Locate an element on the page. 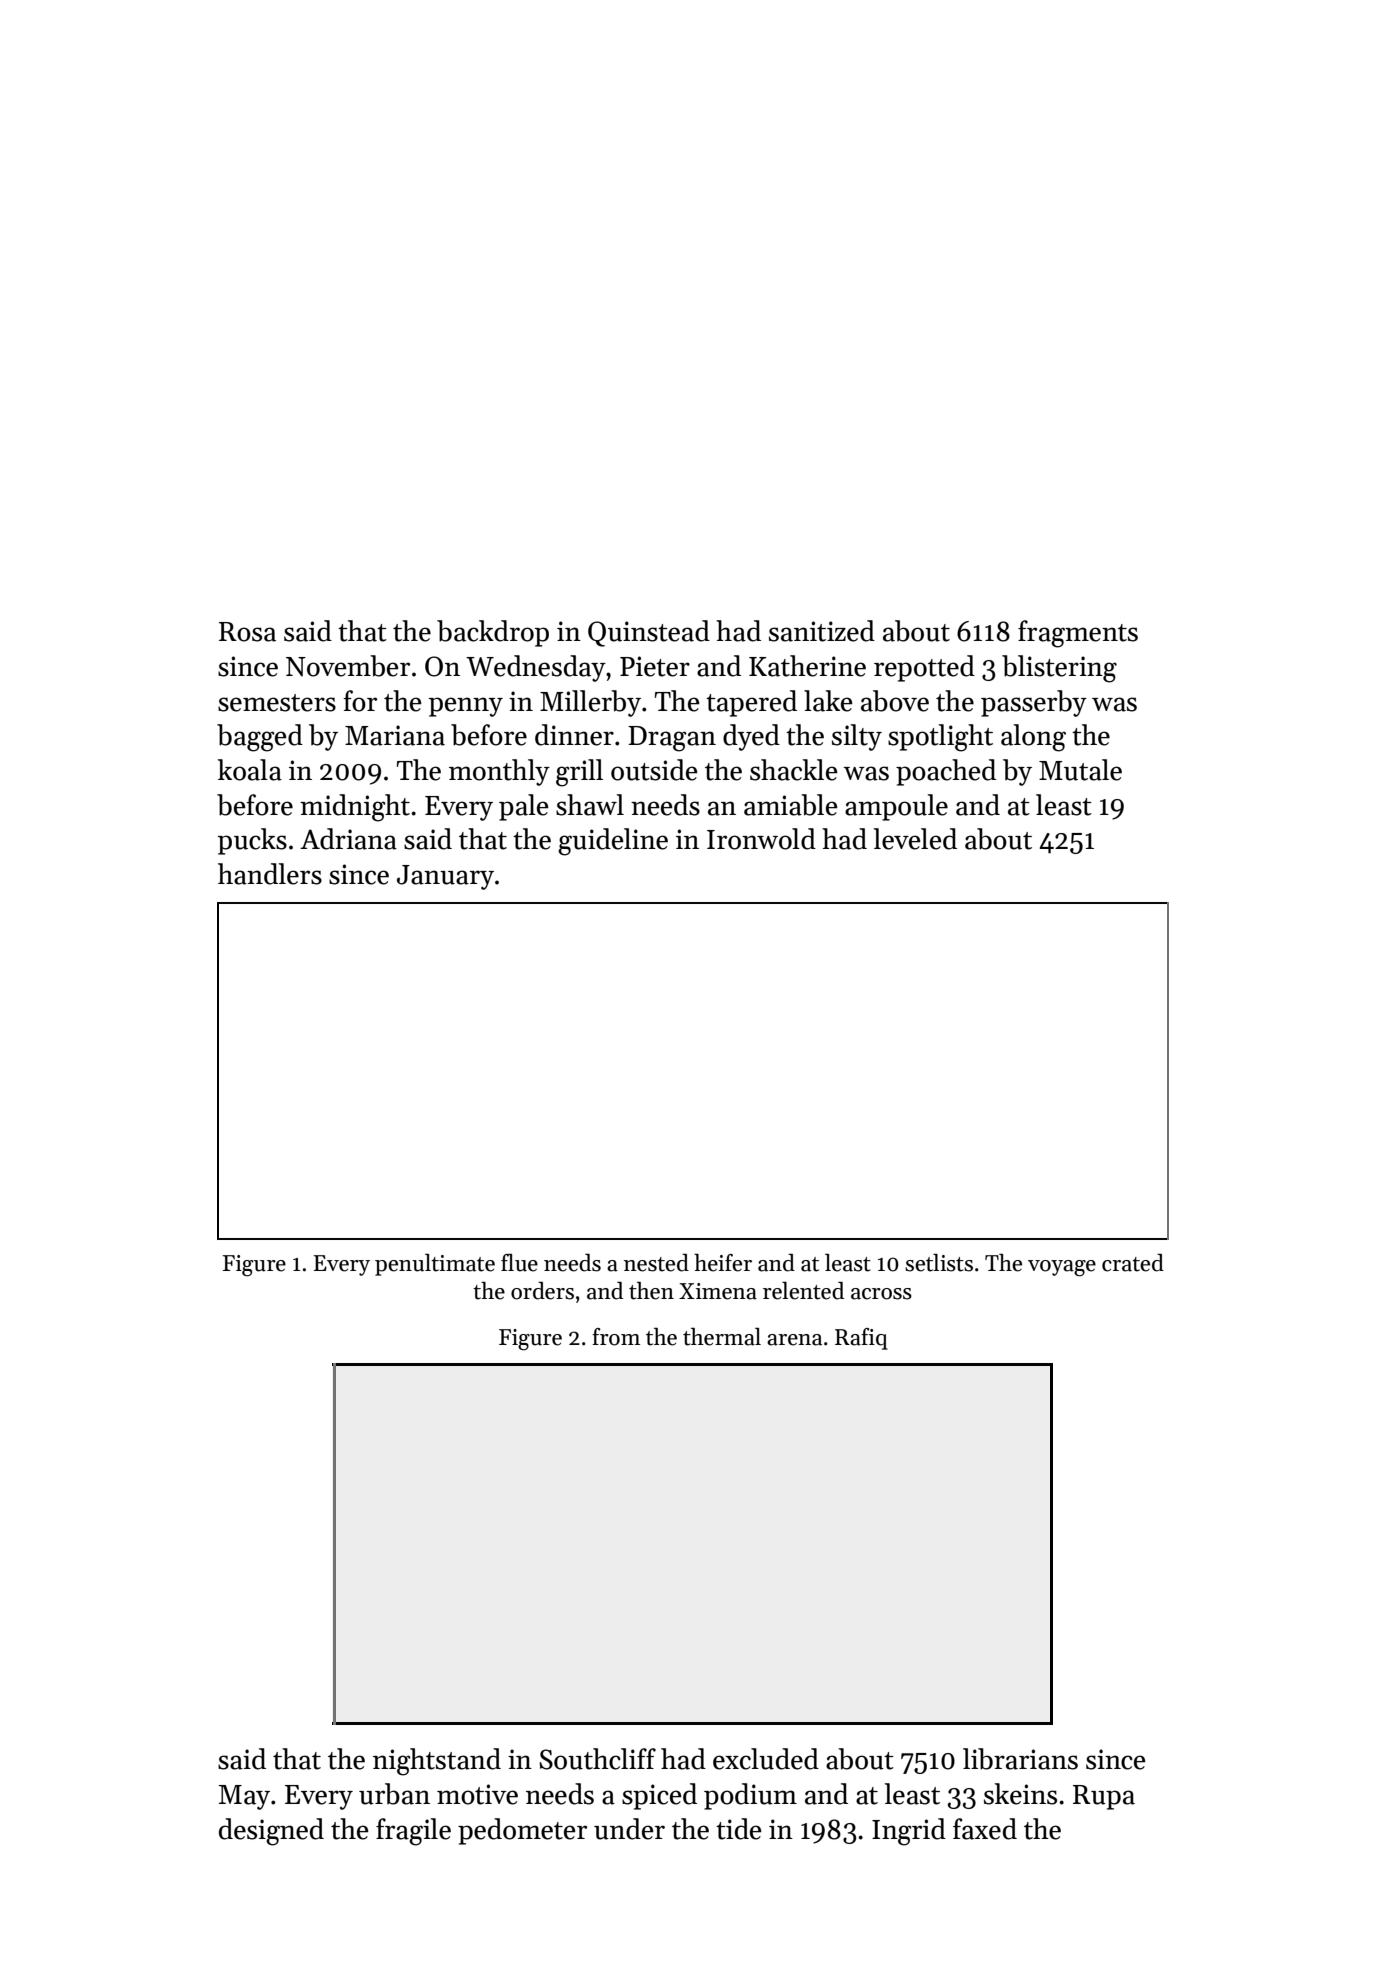 This page has width=1386, height=1969. Ironwold is located at coordinates (761, 839).
